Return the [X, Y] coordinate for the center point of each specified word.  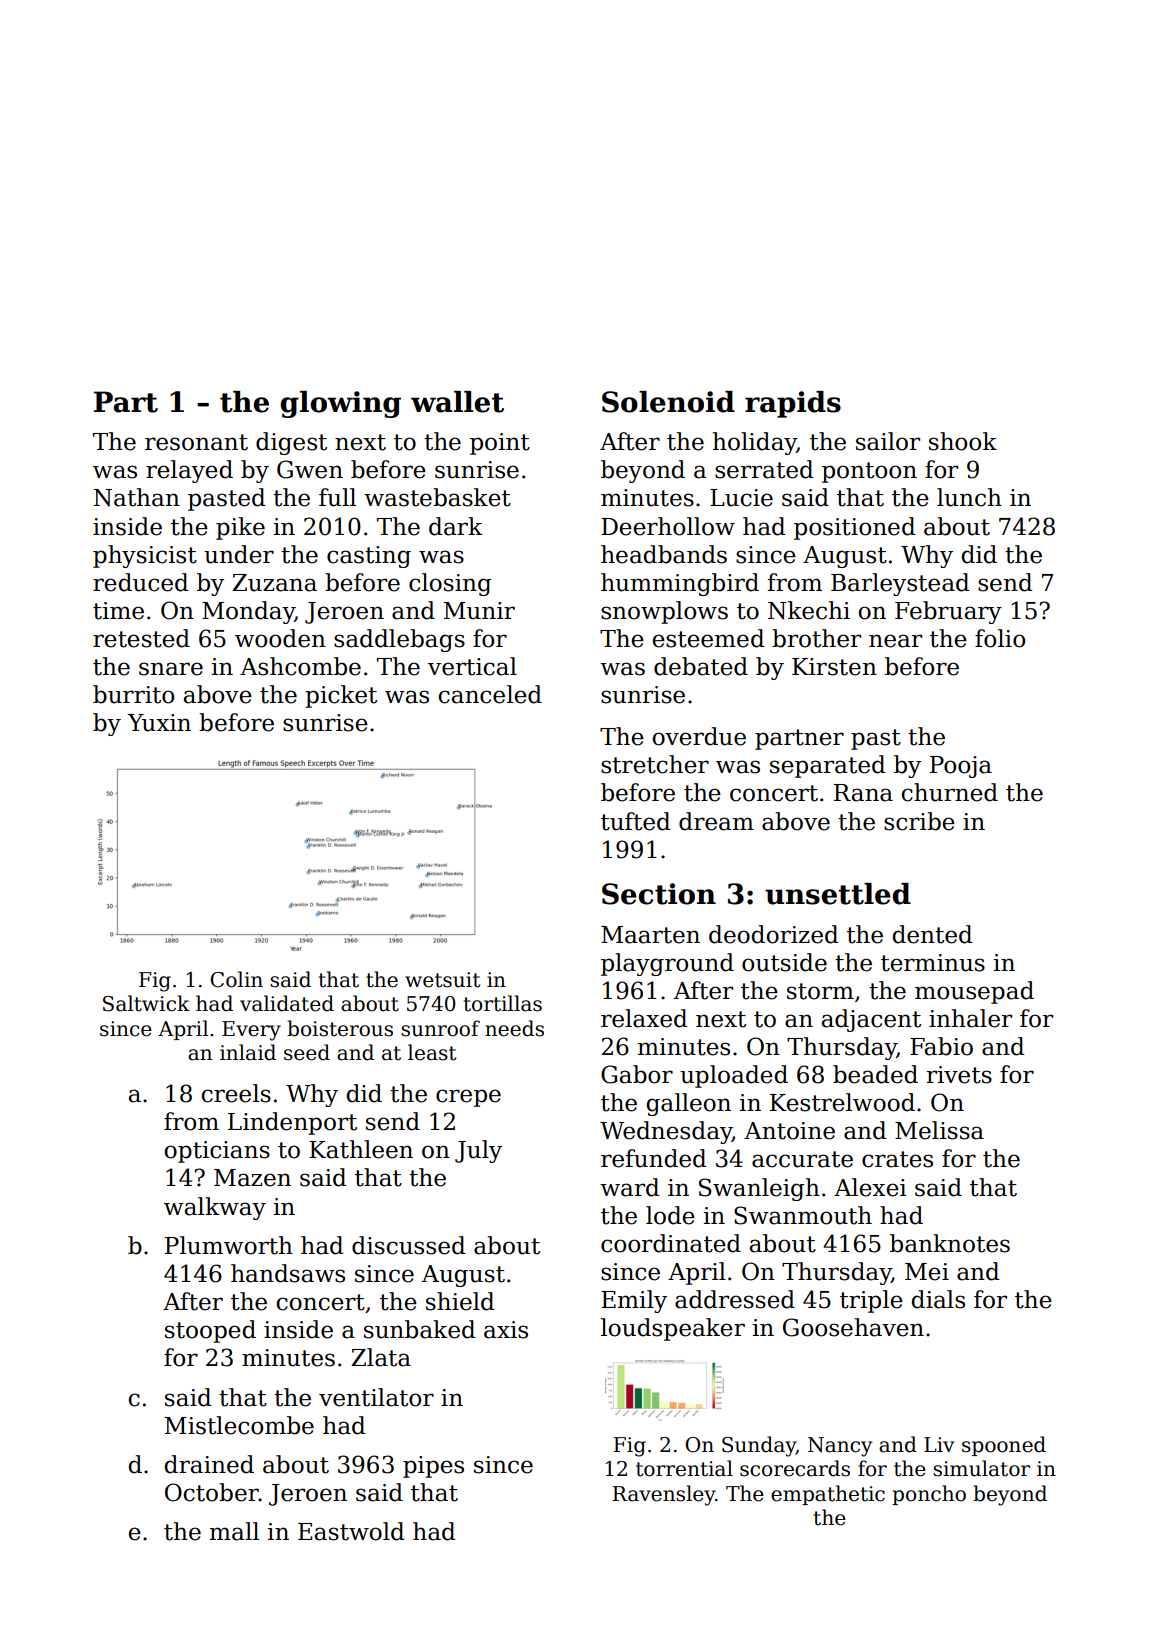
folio [1000, 638]
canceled [490, 694]
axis [506, 1330]
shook [963, 441]
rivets [959, 1075]
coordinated [671, 1243]
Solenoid [668, 402]
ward [630, 1187]
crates [897, 1159]
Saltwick [146, 1003]
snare [171, 669]
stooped [210, 1331]
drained [209, 1464]
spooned [1004, 1446]
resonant [196, 442]
